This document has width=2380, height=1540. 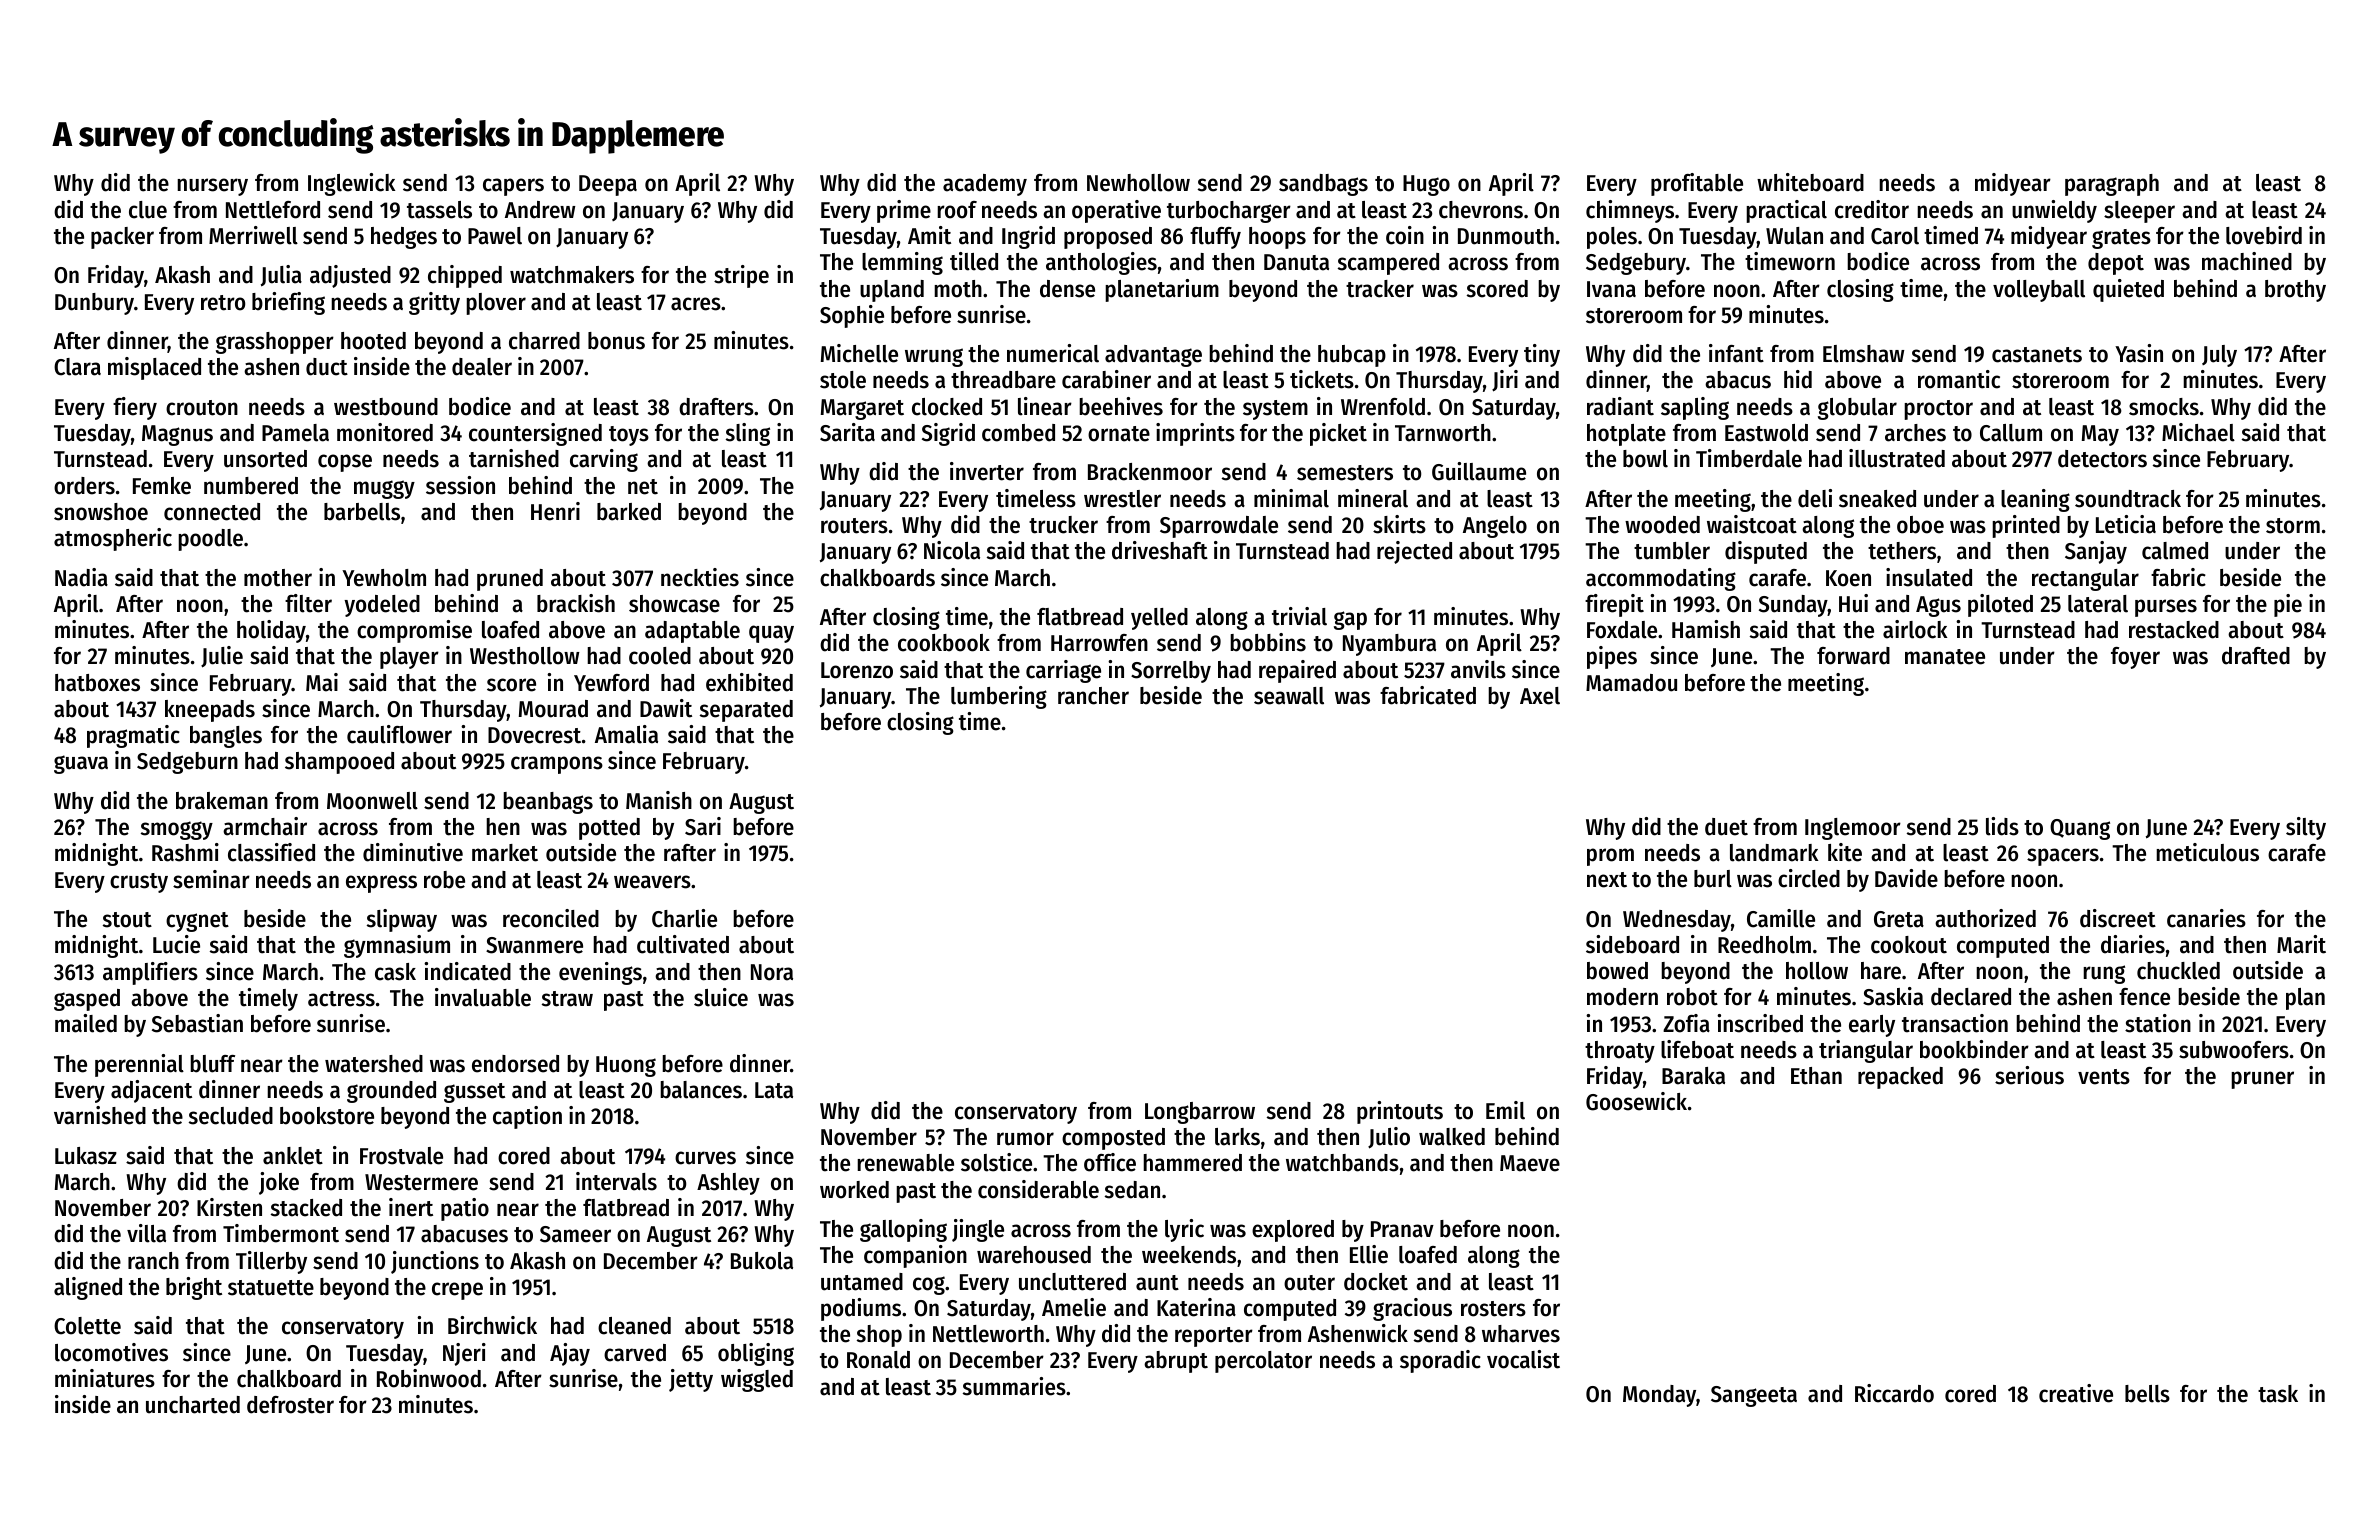 I want to click on task, so click(x=2278, y=1394).
